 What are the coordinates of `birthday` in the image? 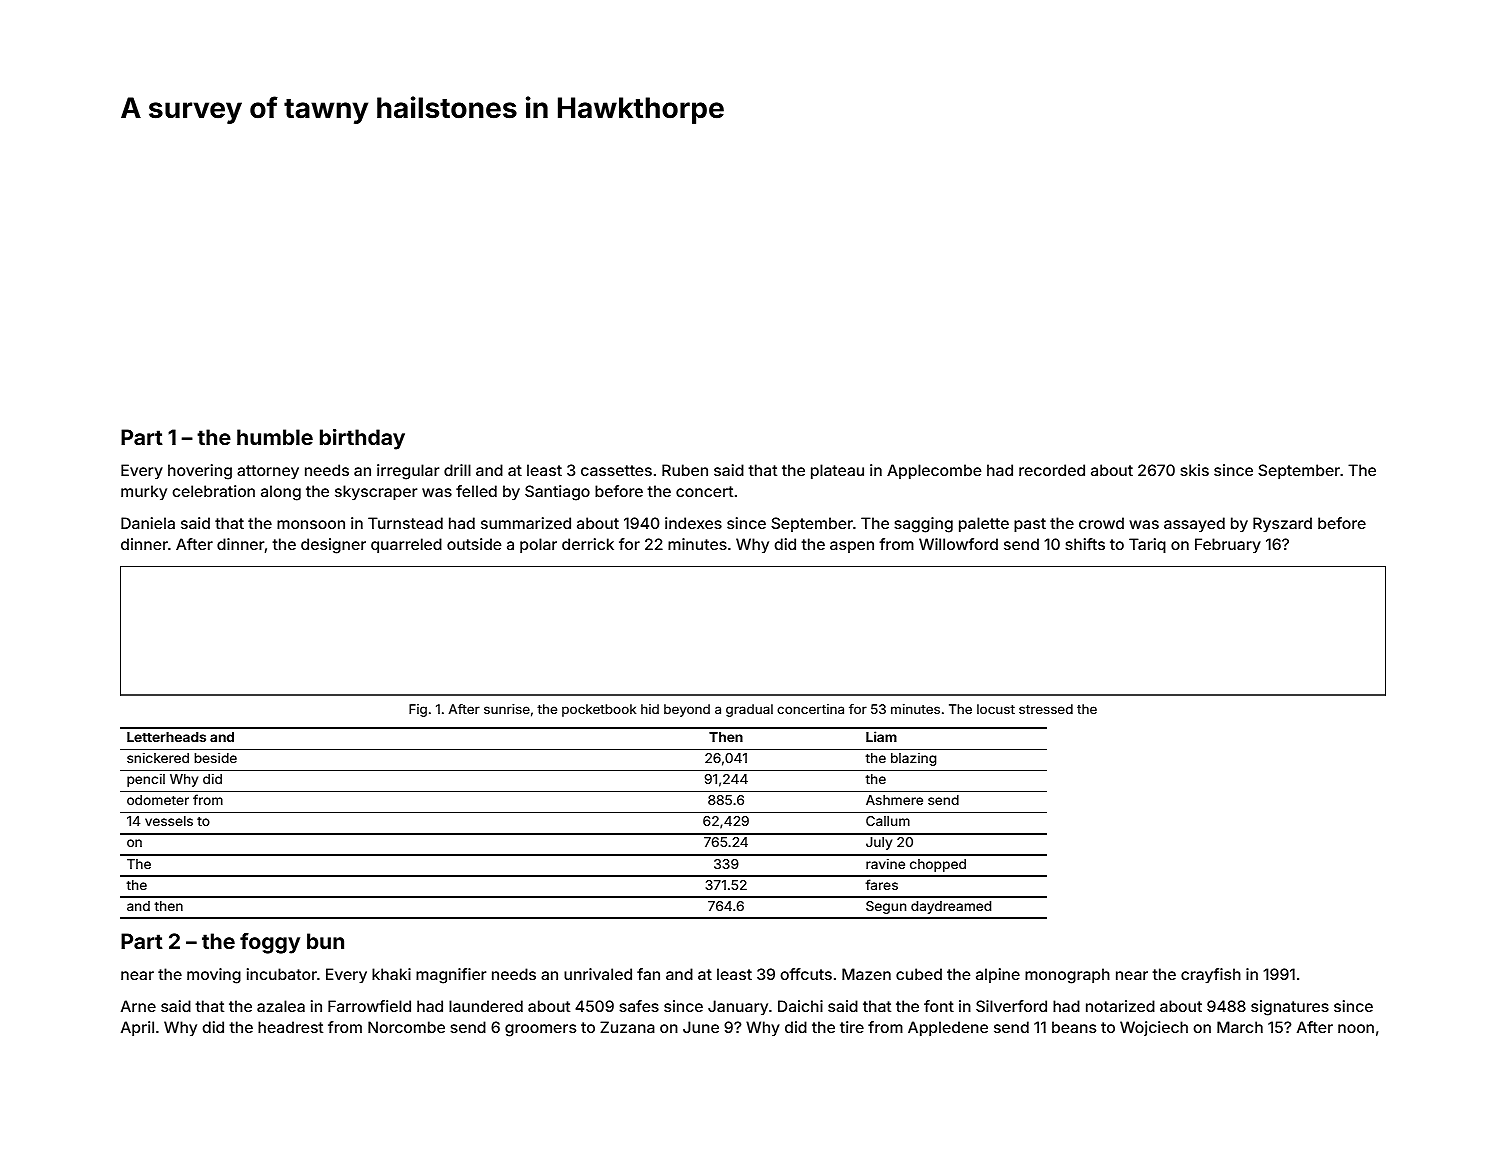 It's located at (362, 439).
